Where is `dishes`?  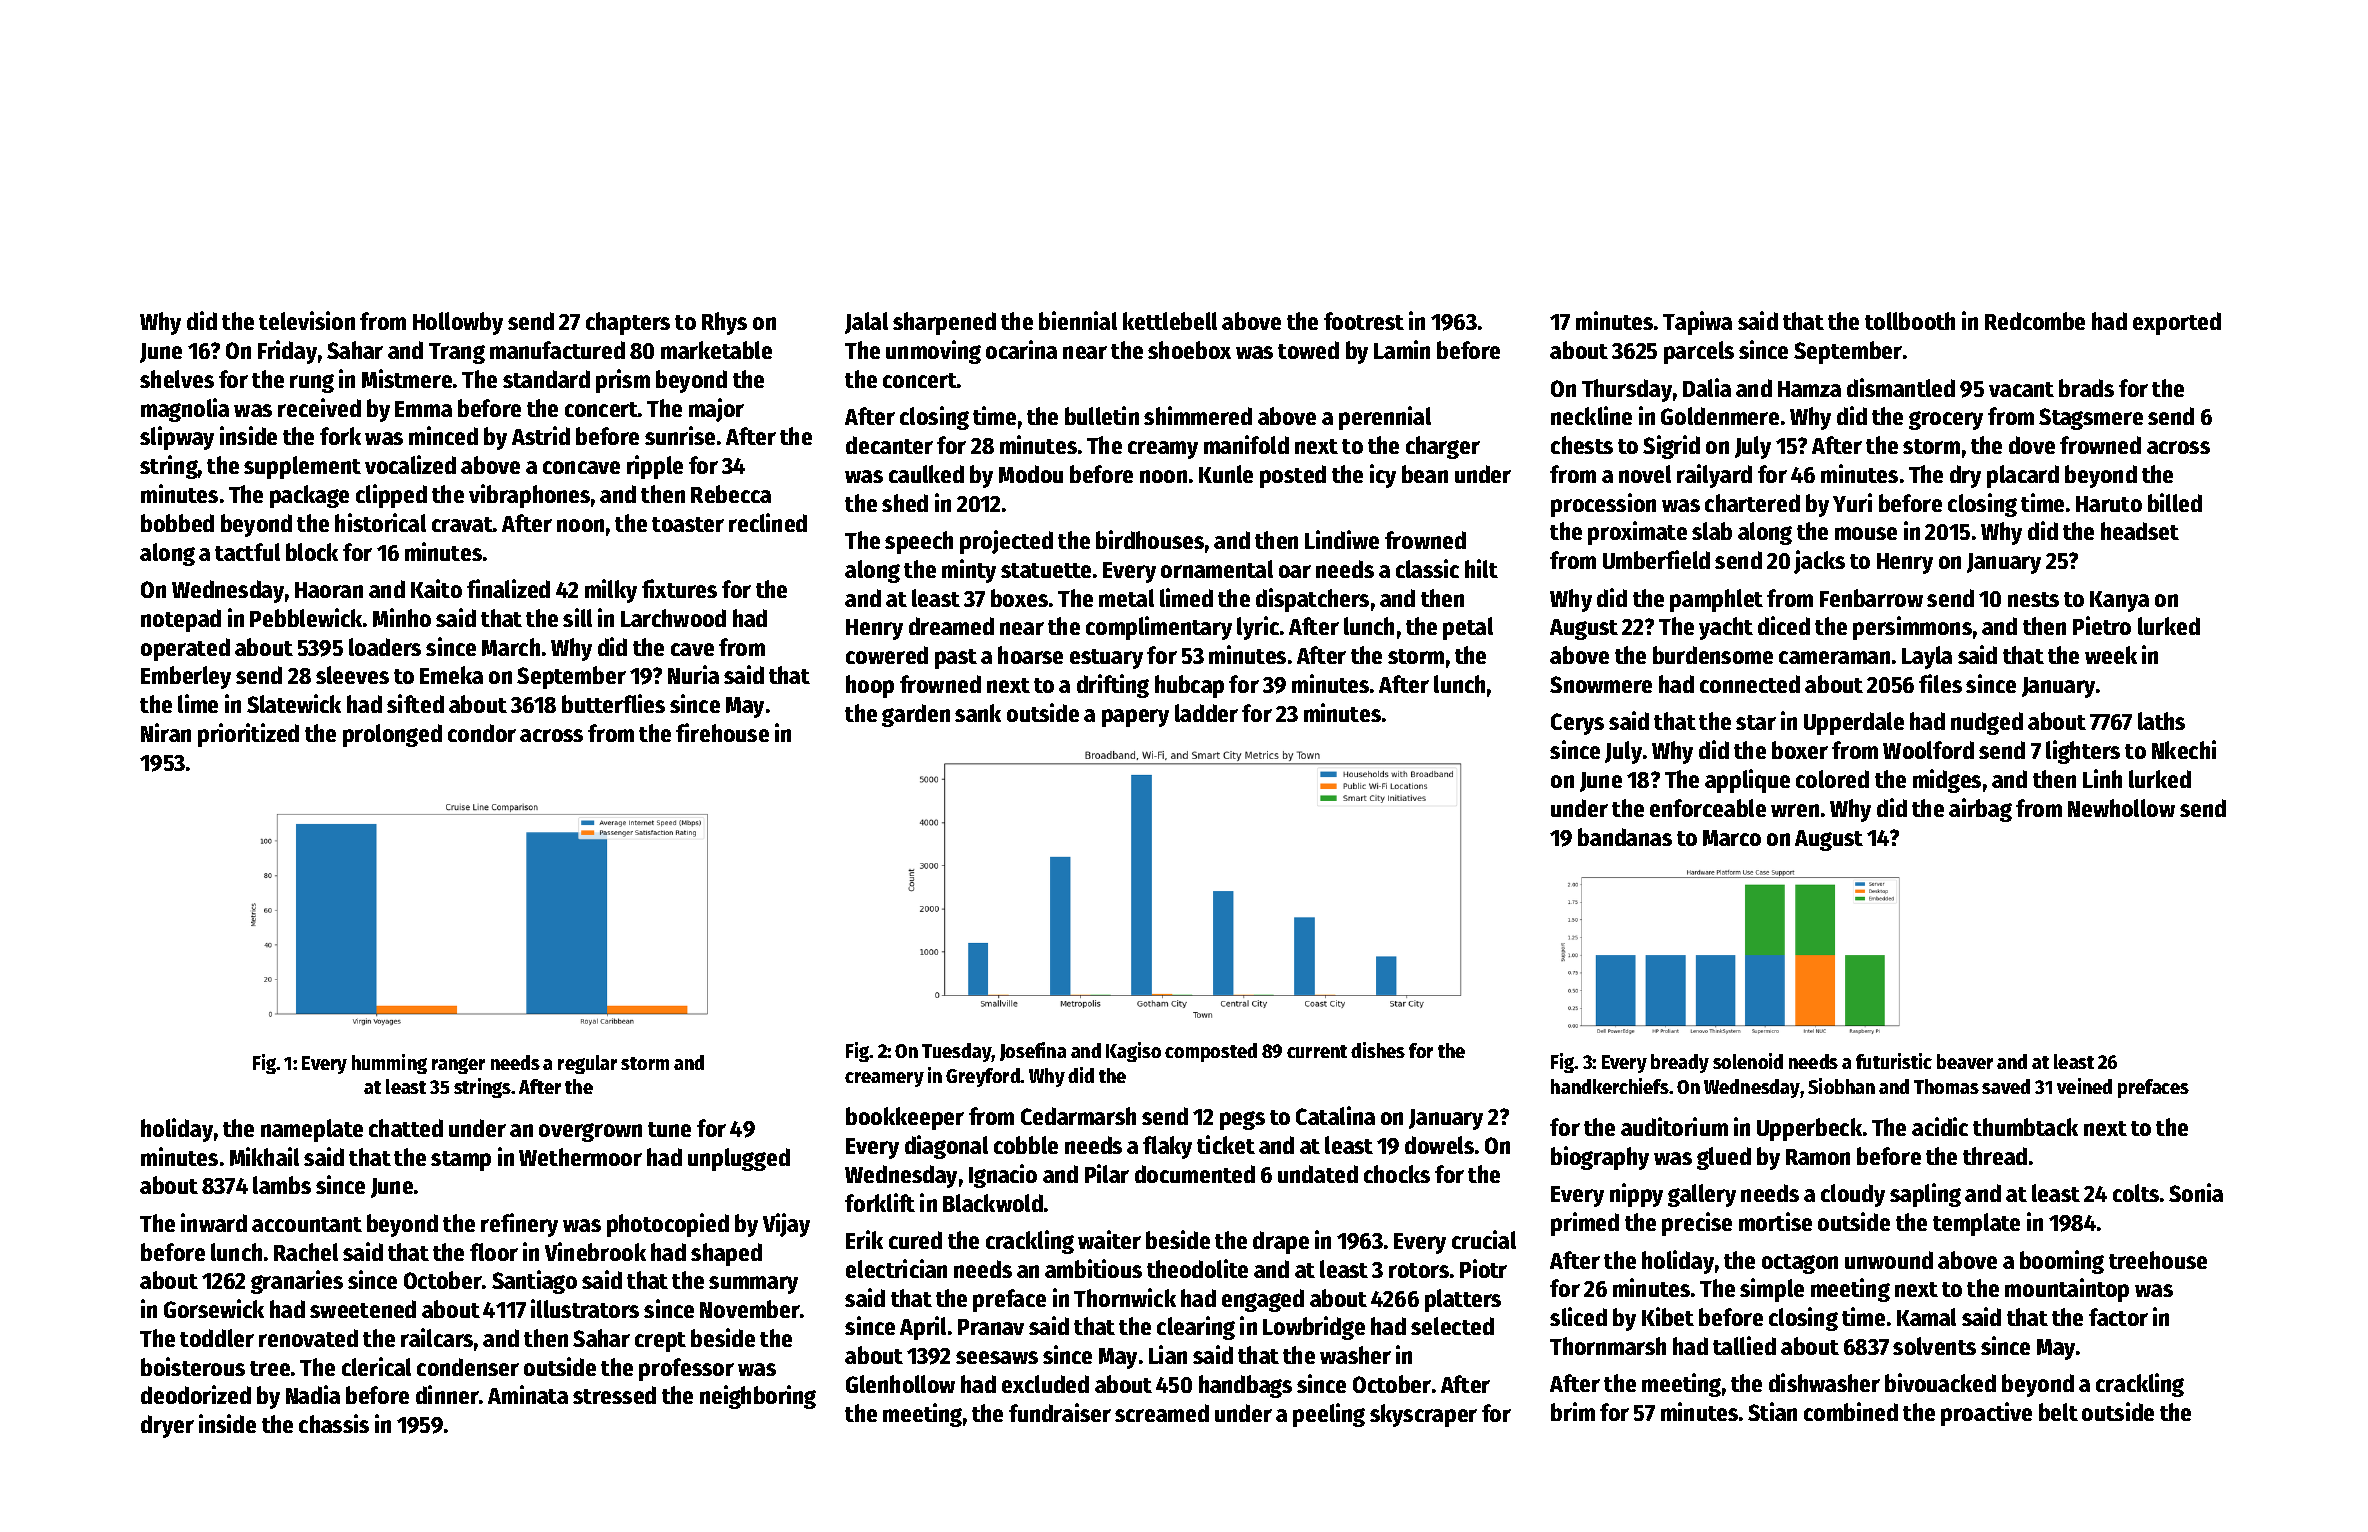
dishes is located at coordinates (1378, 1050).
